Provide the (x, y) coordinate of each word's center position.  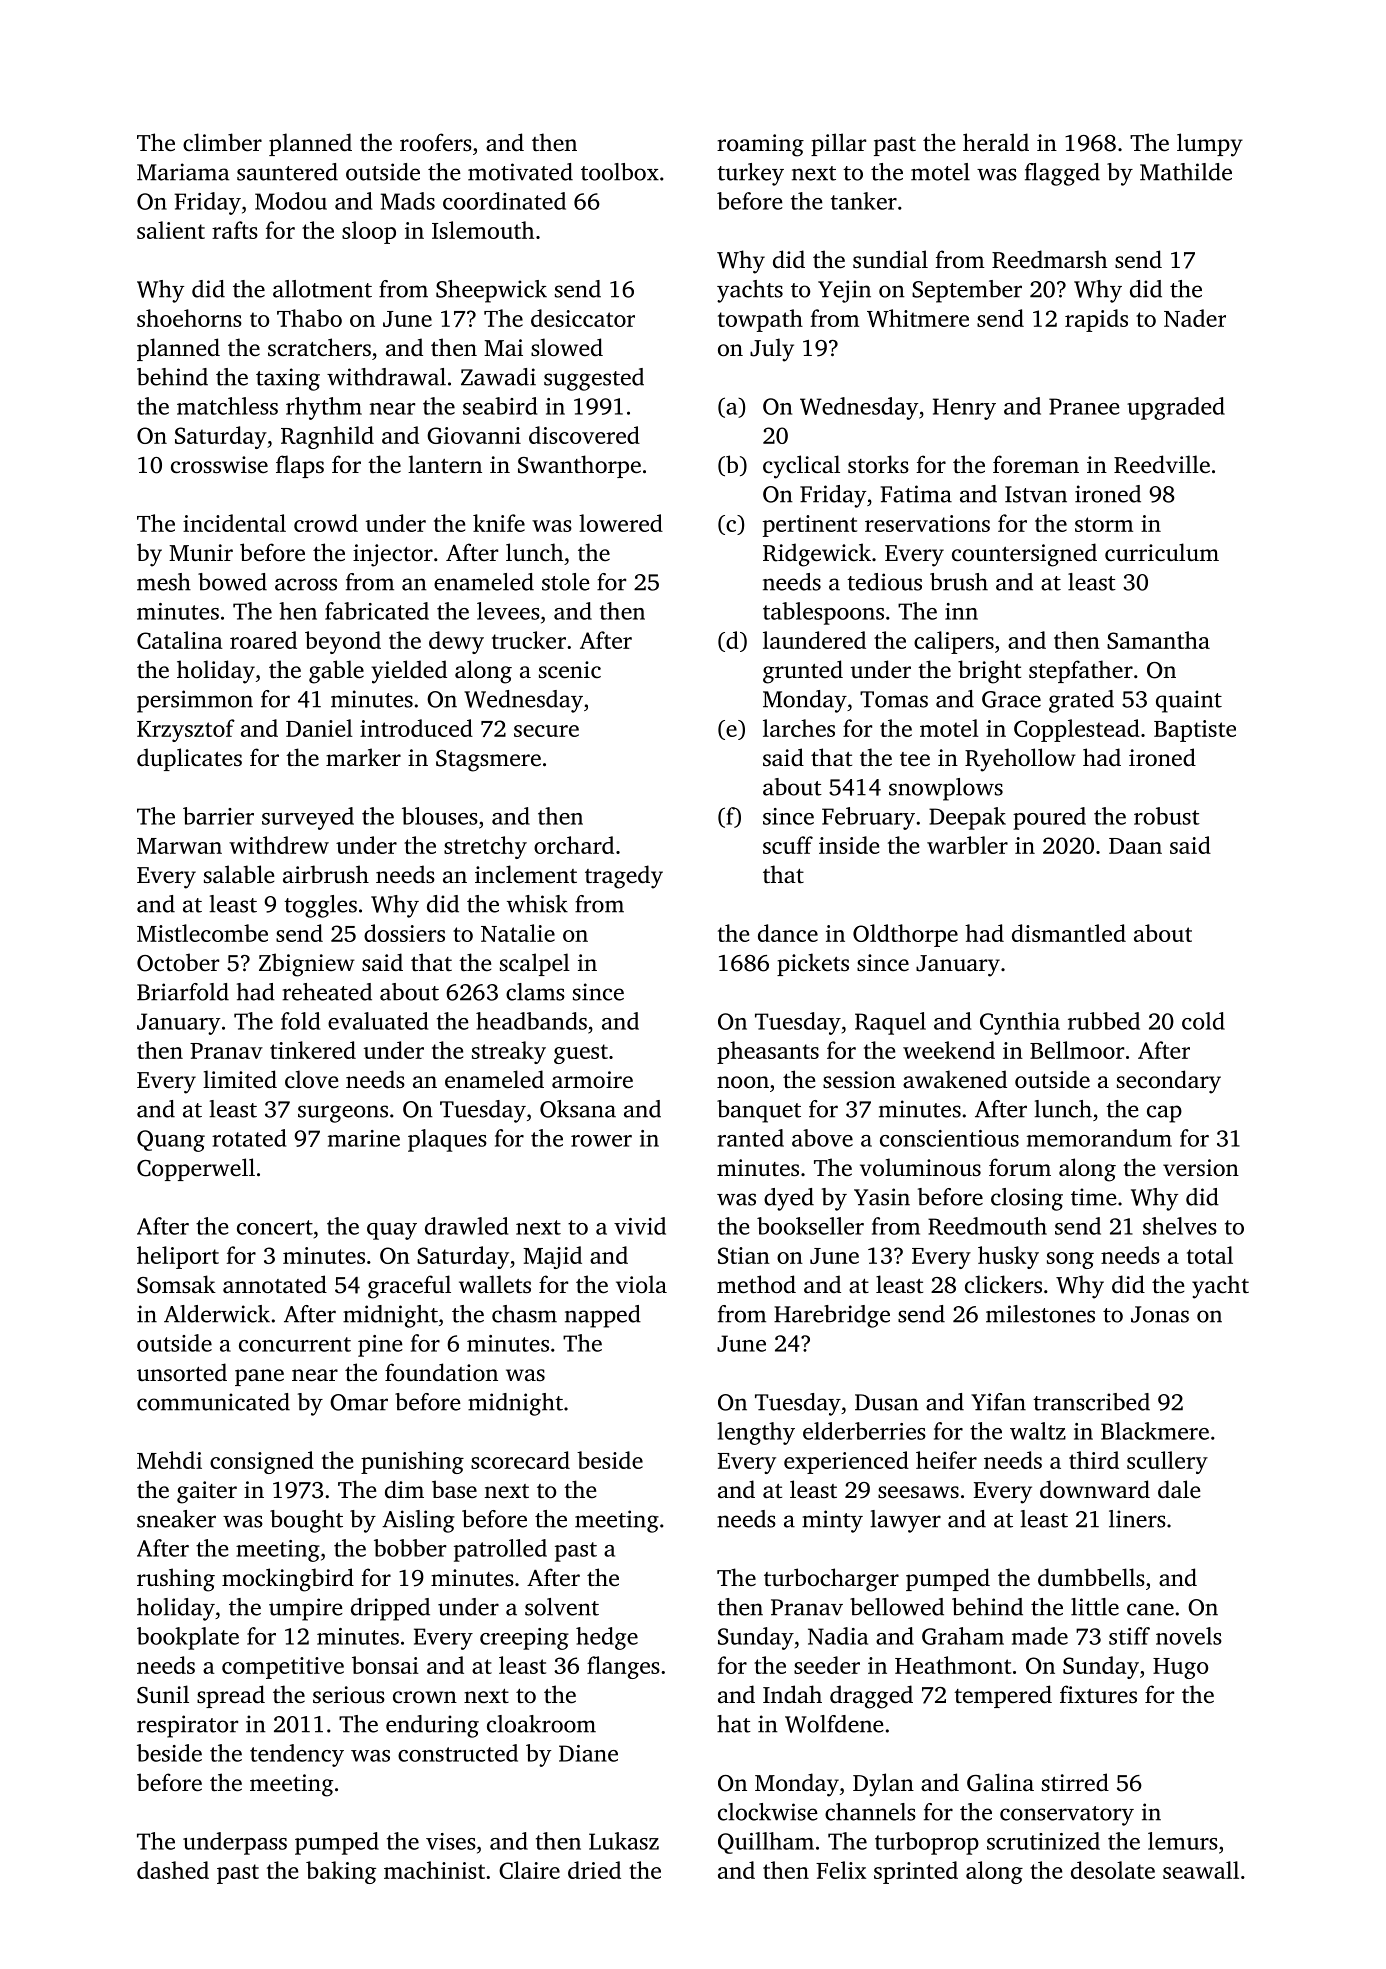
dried (594, 1870)
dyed (789, 1199)
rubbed (1104, 1021)
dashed (173, 1870)
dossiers (404, 933)
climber (222, 142)
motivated (520, 172)
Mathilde (1186, 172)
